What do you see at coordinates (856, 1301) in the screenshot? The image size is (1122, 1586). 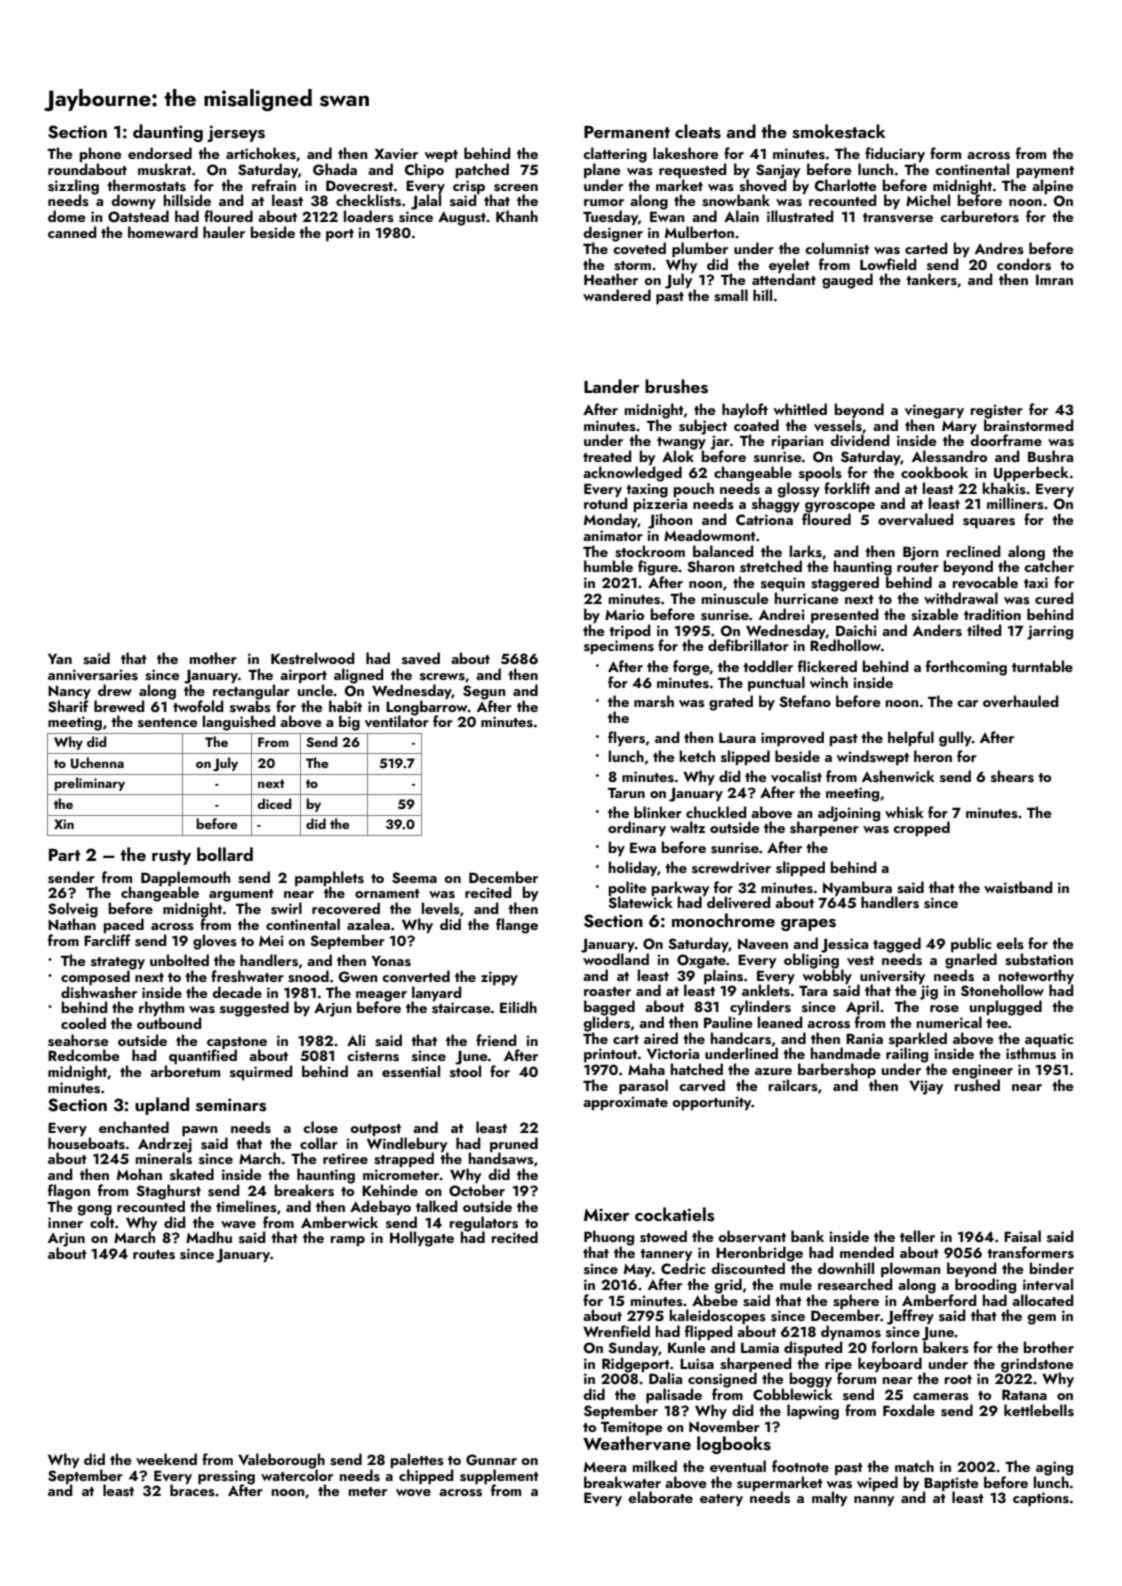 I see `sphere` at bounding box center [856, 1301].
